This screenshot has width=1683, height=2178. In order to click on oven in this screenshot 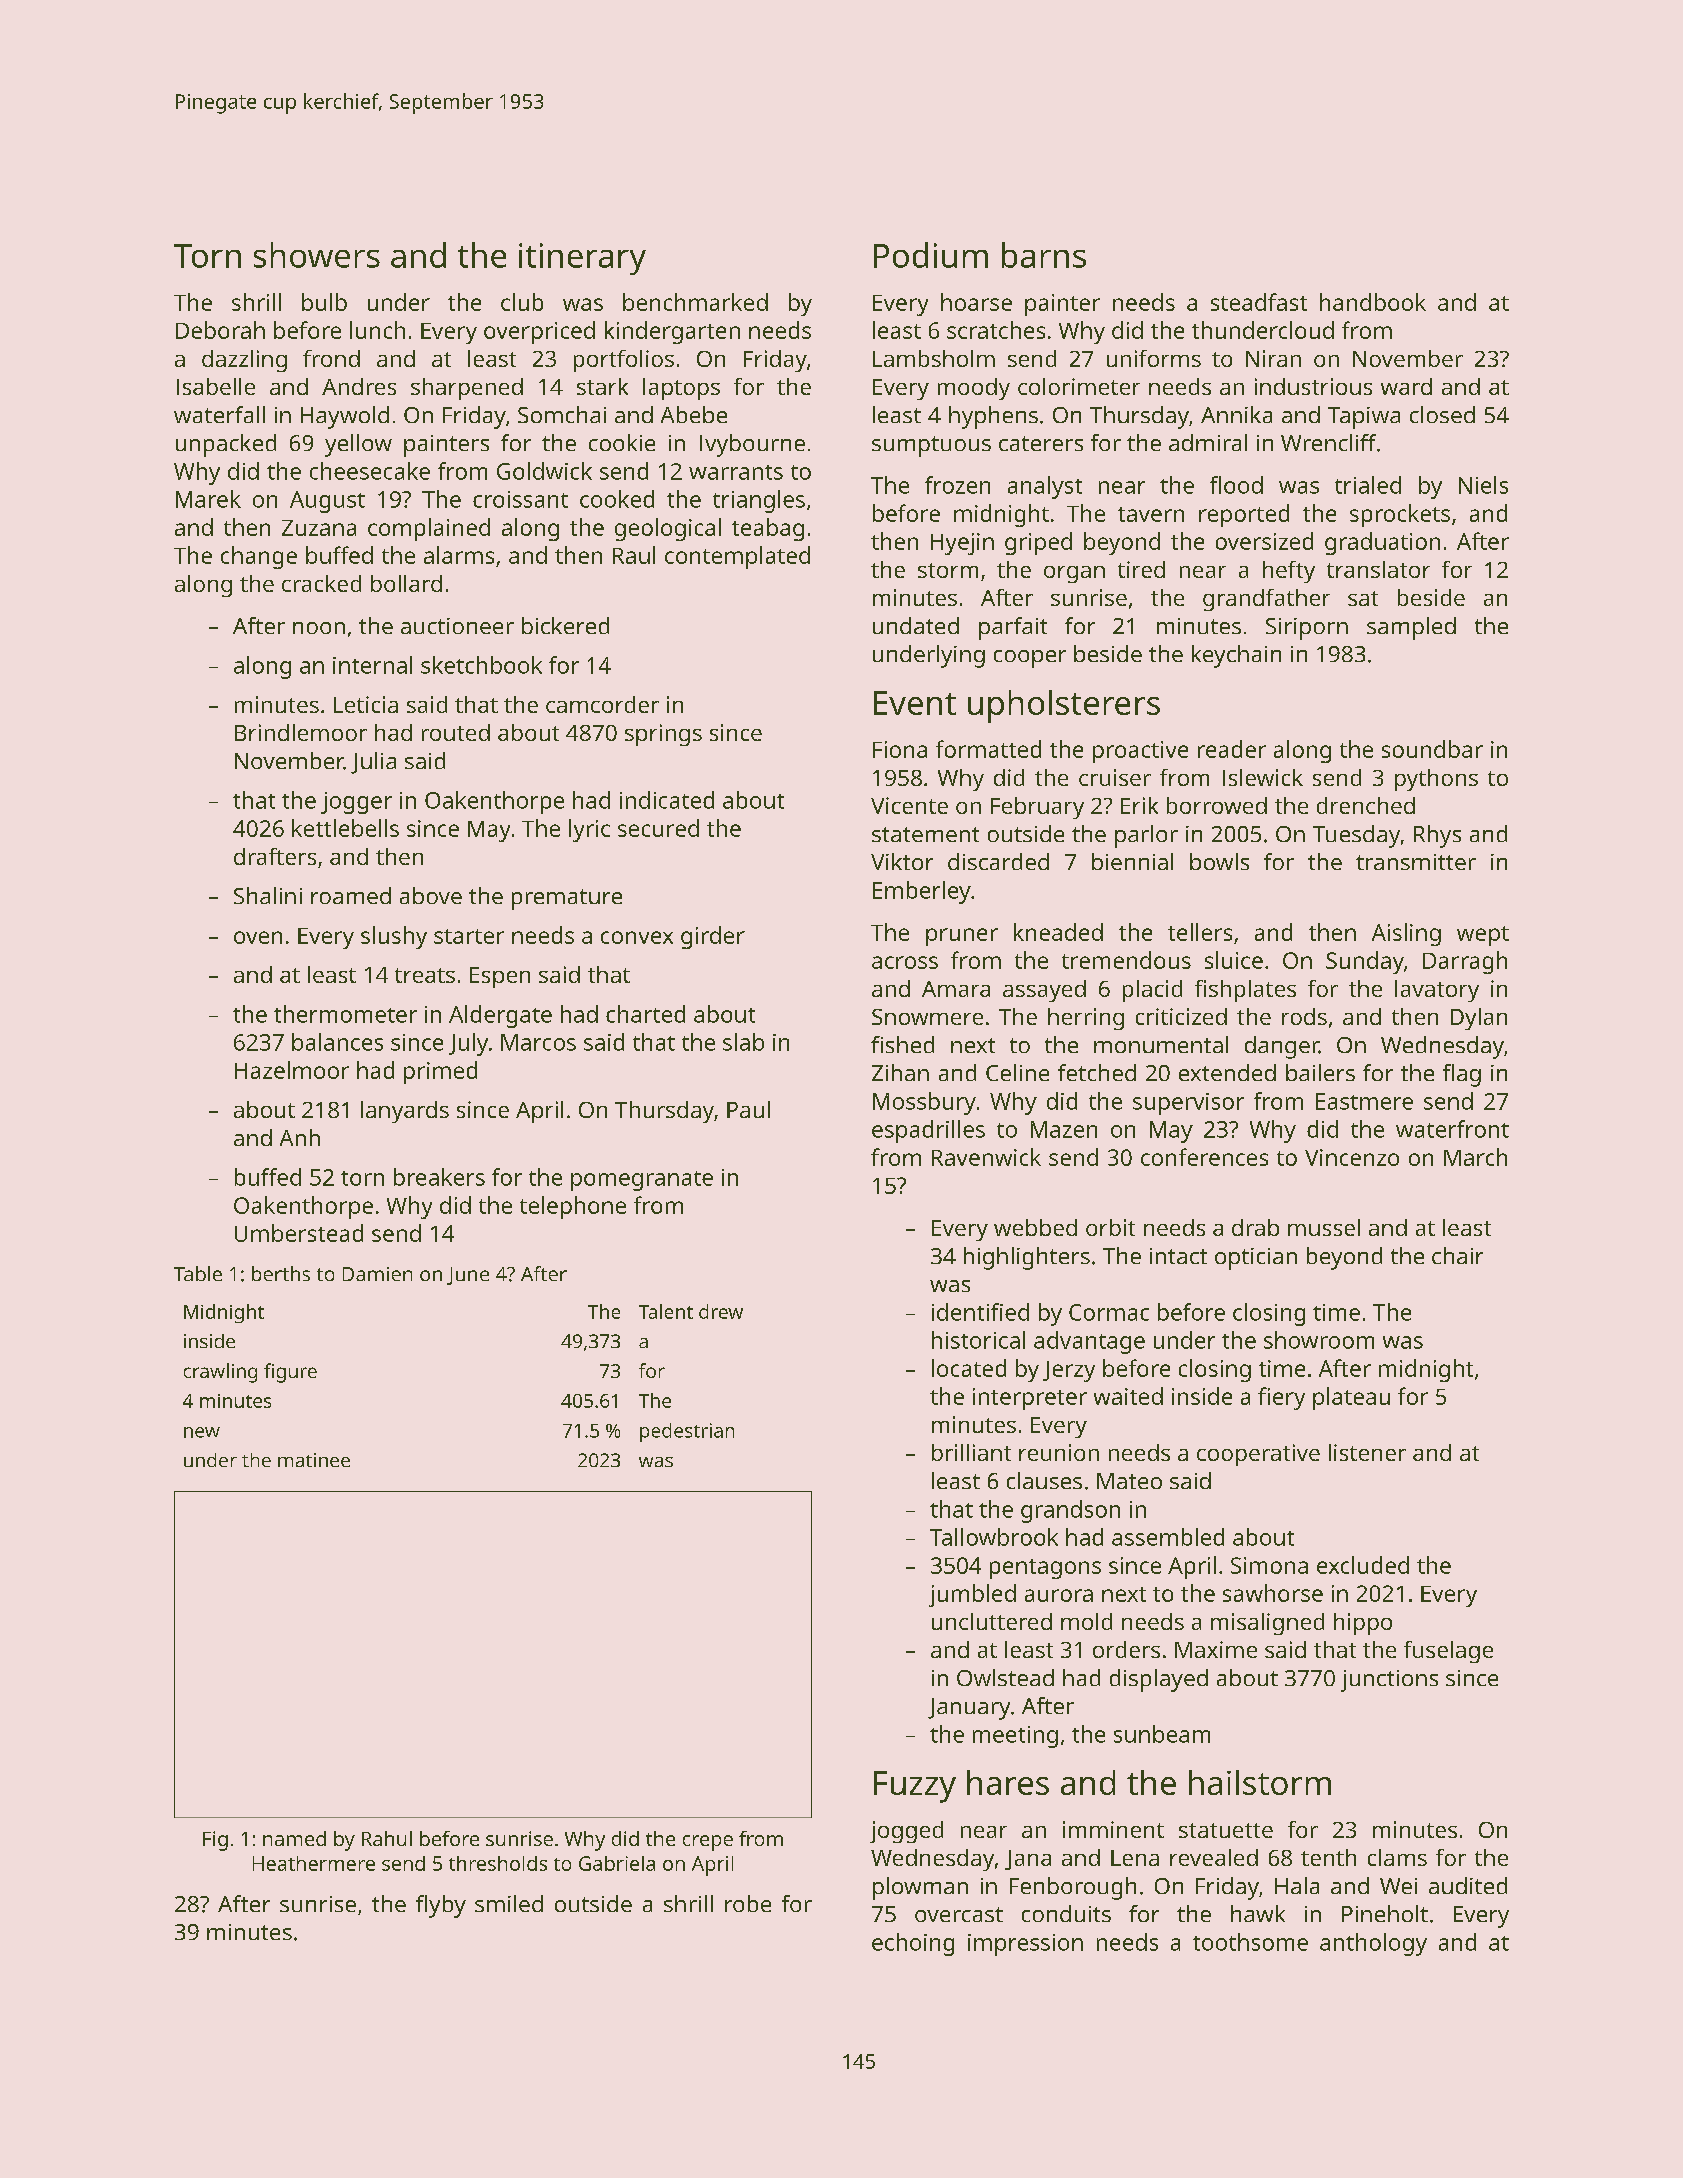, I will do `click(258, 937)`.
